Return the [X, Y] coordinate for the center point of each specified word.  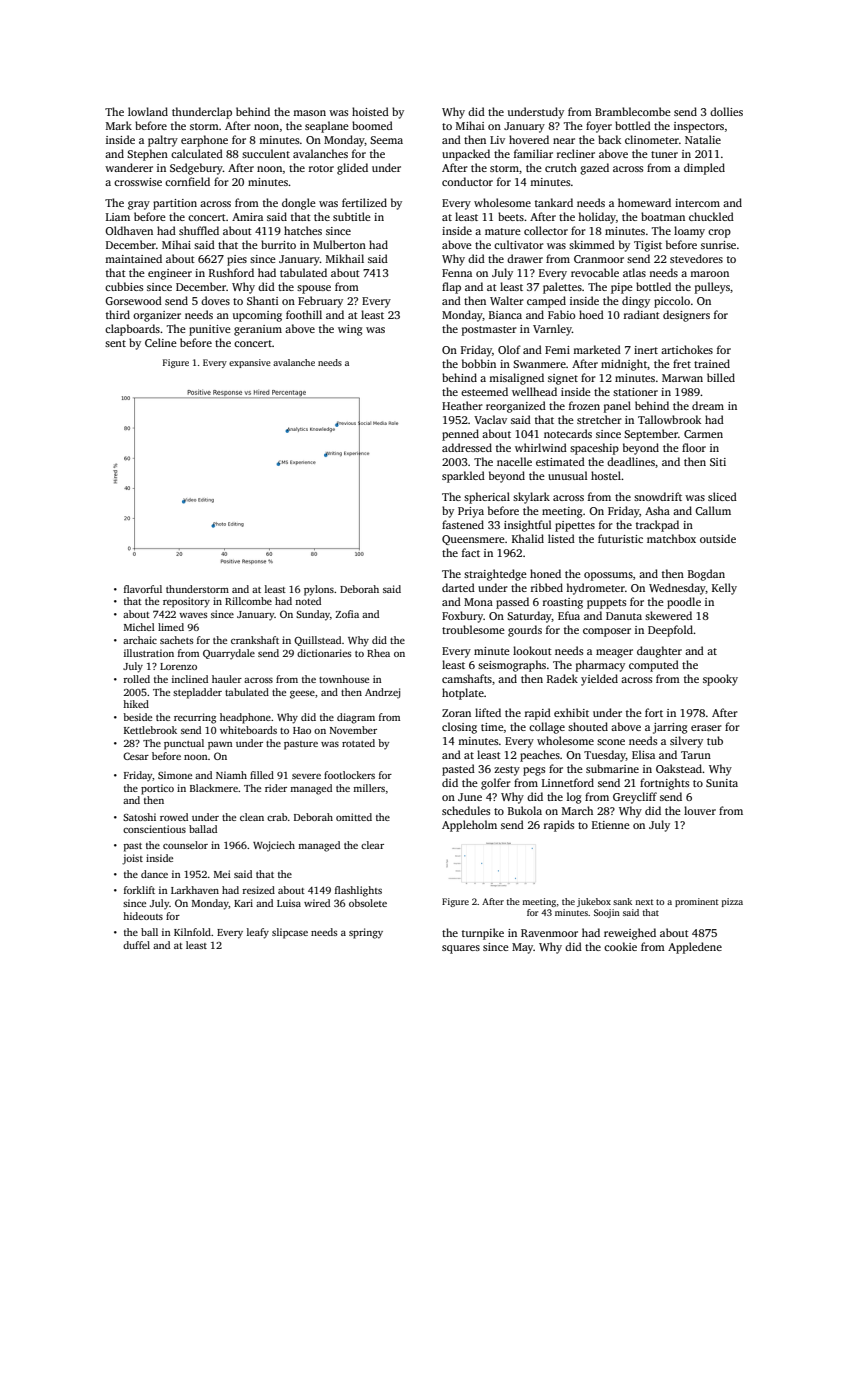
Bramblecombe [633, 111]
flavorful [143, 589]
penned [460, 435]
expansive [250, 363]
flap [451, 288]
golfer [496, 784]
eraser [706, 728]
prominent [696, 902]
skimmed [592, 244]
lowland [148, 111]
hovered [529, 139]
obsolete [368, 903]
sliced [722, 496]
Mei [222, 874]
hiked [136, 704]
